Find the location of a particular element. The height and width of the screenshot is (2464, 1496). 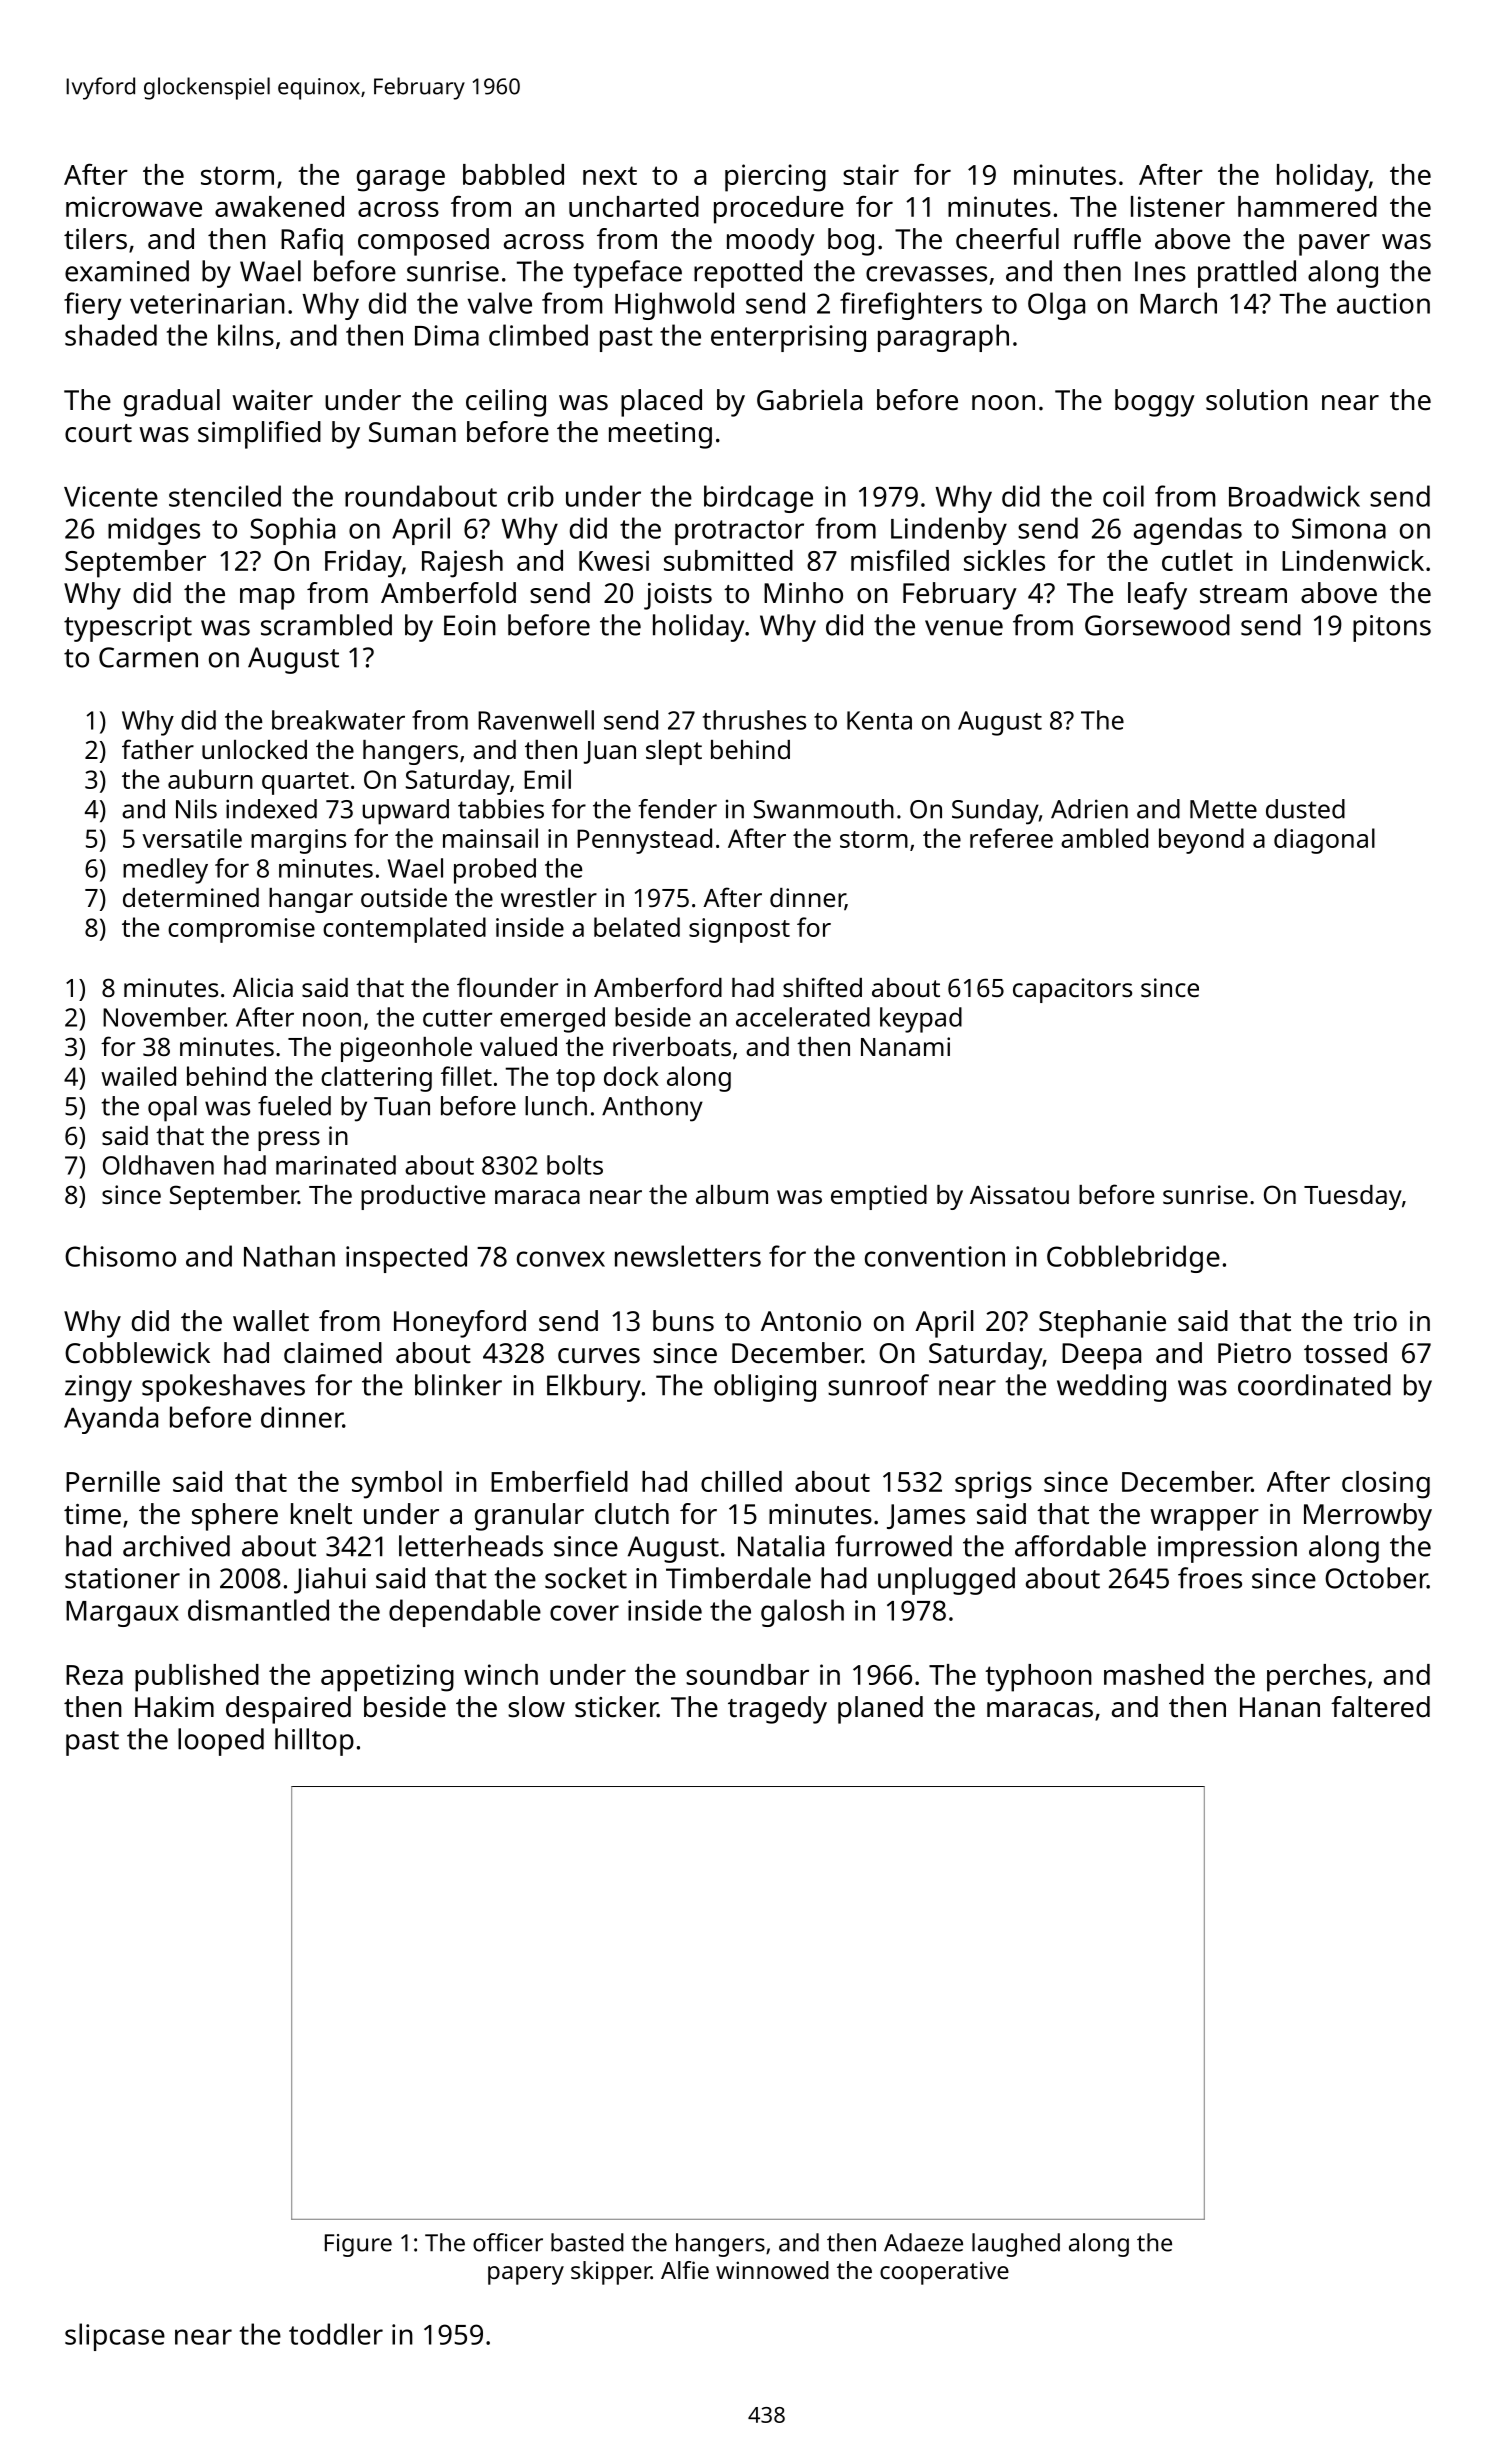

wrestler is located at coordinates (549, 897).
